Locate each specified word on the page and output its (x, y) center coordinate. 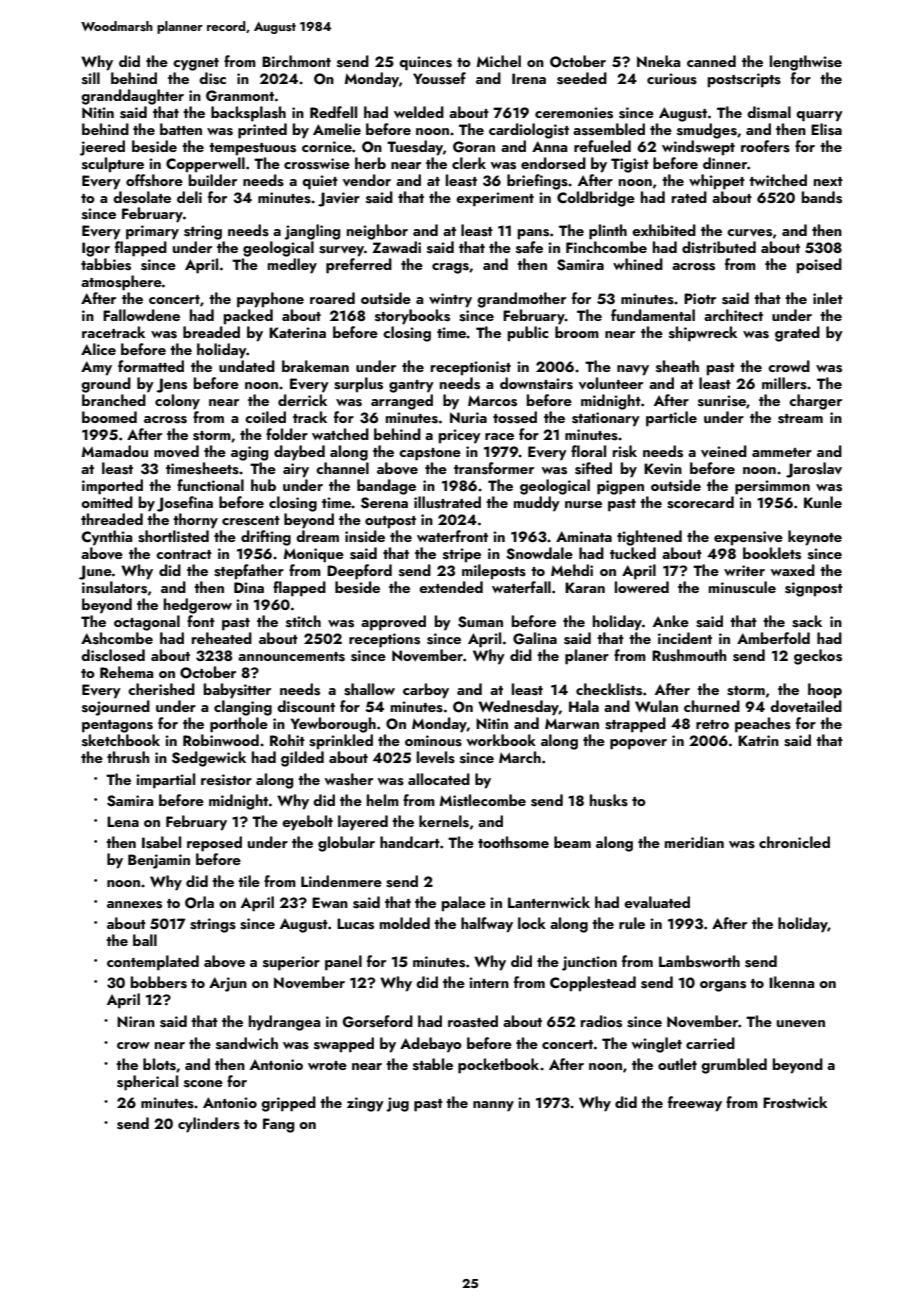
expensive (748, 538)
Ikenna (792, 982)
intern (489, 982)
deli (189, 197)
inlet (828, 298)
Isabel (161, 842)
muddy (537, 504)
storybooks (412, 317)
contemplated (153, 963)
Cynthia (107, 538)
